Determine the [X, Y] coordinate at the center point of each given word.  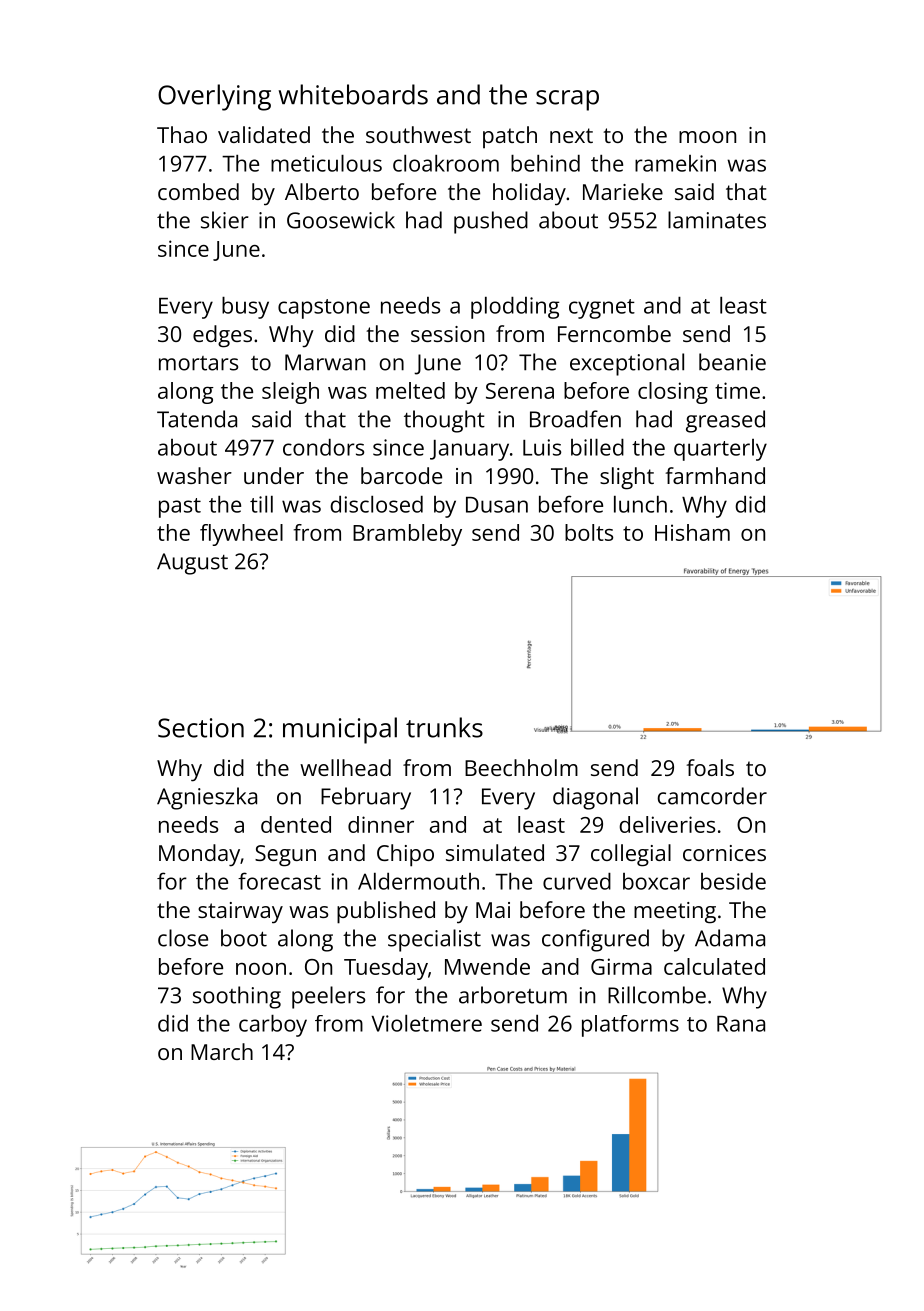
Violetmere [427, 1023]
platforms [630, 1026]
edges [222, 336]
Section [201, 728]
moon [707, 137]
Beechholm [521, 767]
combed [198, 191]
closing [673, 393]
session [447, 334]
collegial [631, 855]
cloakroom [446, 163]
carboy [273, 1026]
